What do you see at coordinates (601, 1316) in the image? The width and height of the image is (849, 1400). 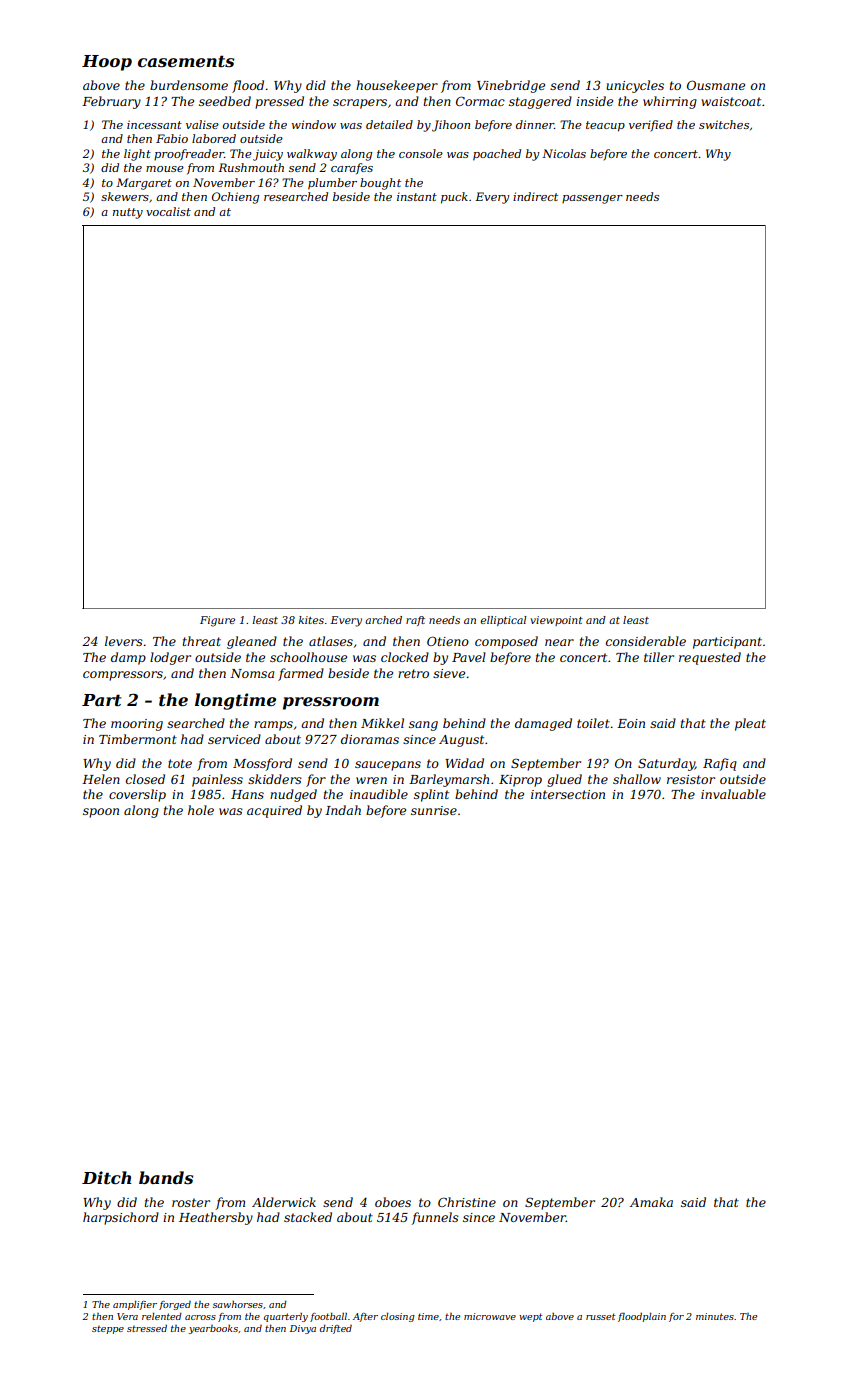 I see `russet` at bounding box center [601, 1316].
